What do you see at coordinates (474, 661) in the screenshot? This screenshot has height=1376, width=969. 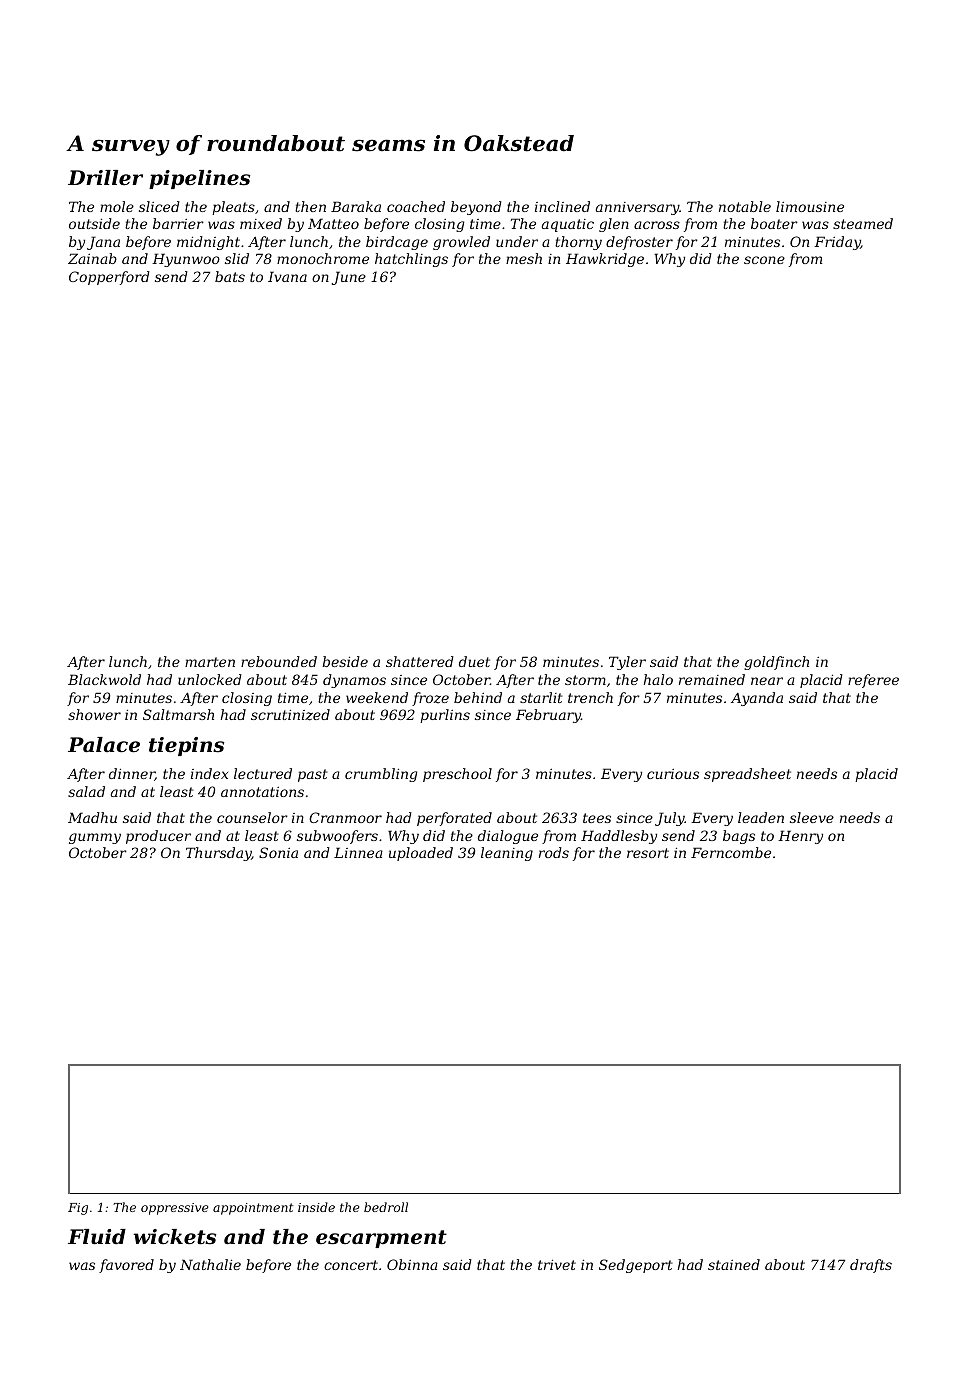 I see `duet` at bounding box center [474, 661].
